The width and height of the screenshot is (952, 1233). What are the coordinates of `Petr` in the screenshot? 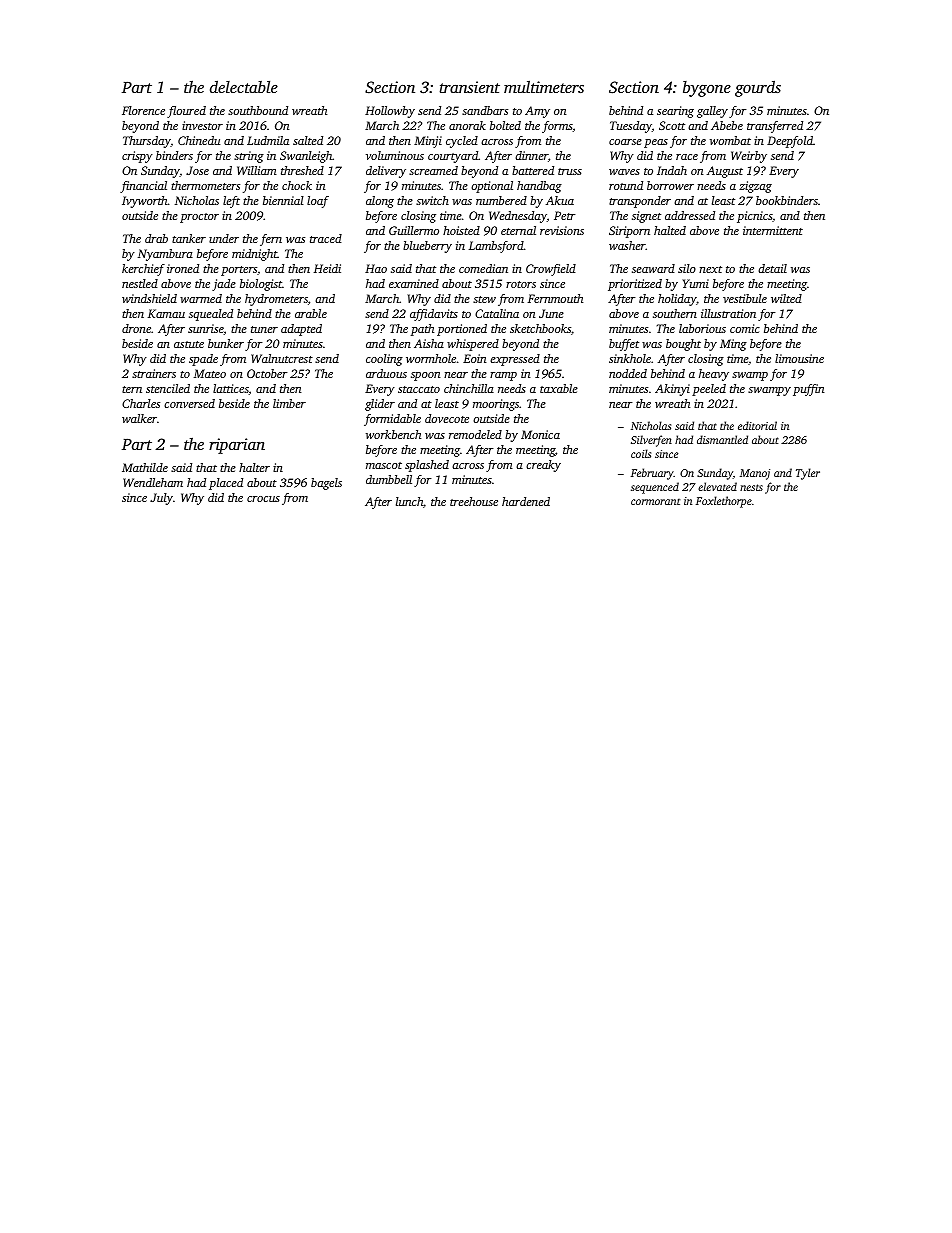 It's located at (565, 215).
